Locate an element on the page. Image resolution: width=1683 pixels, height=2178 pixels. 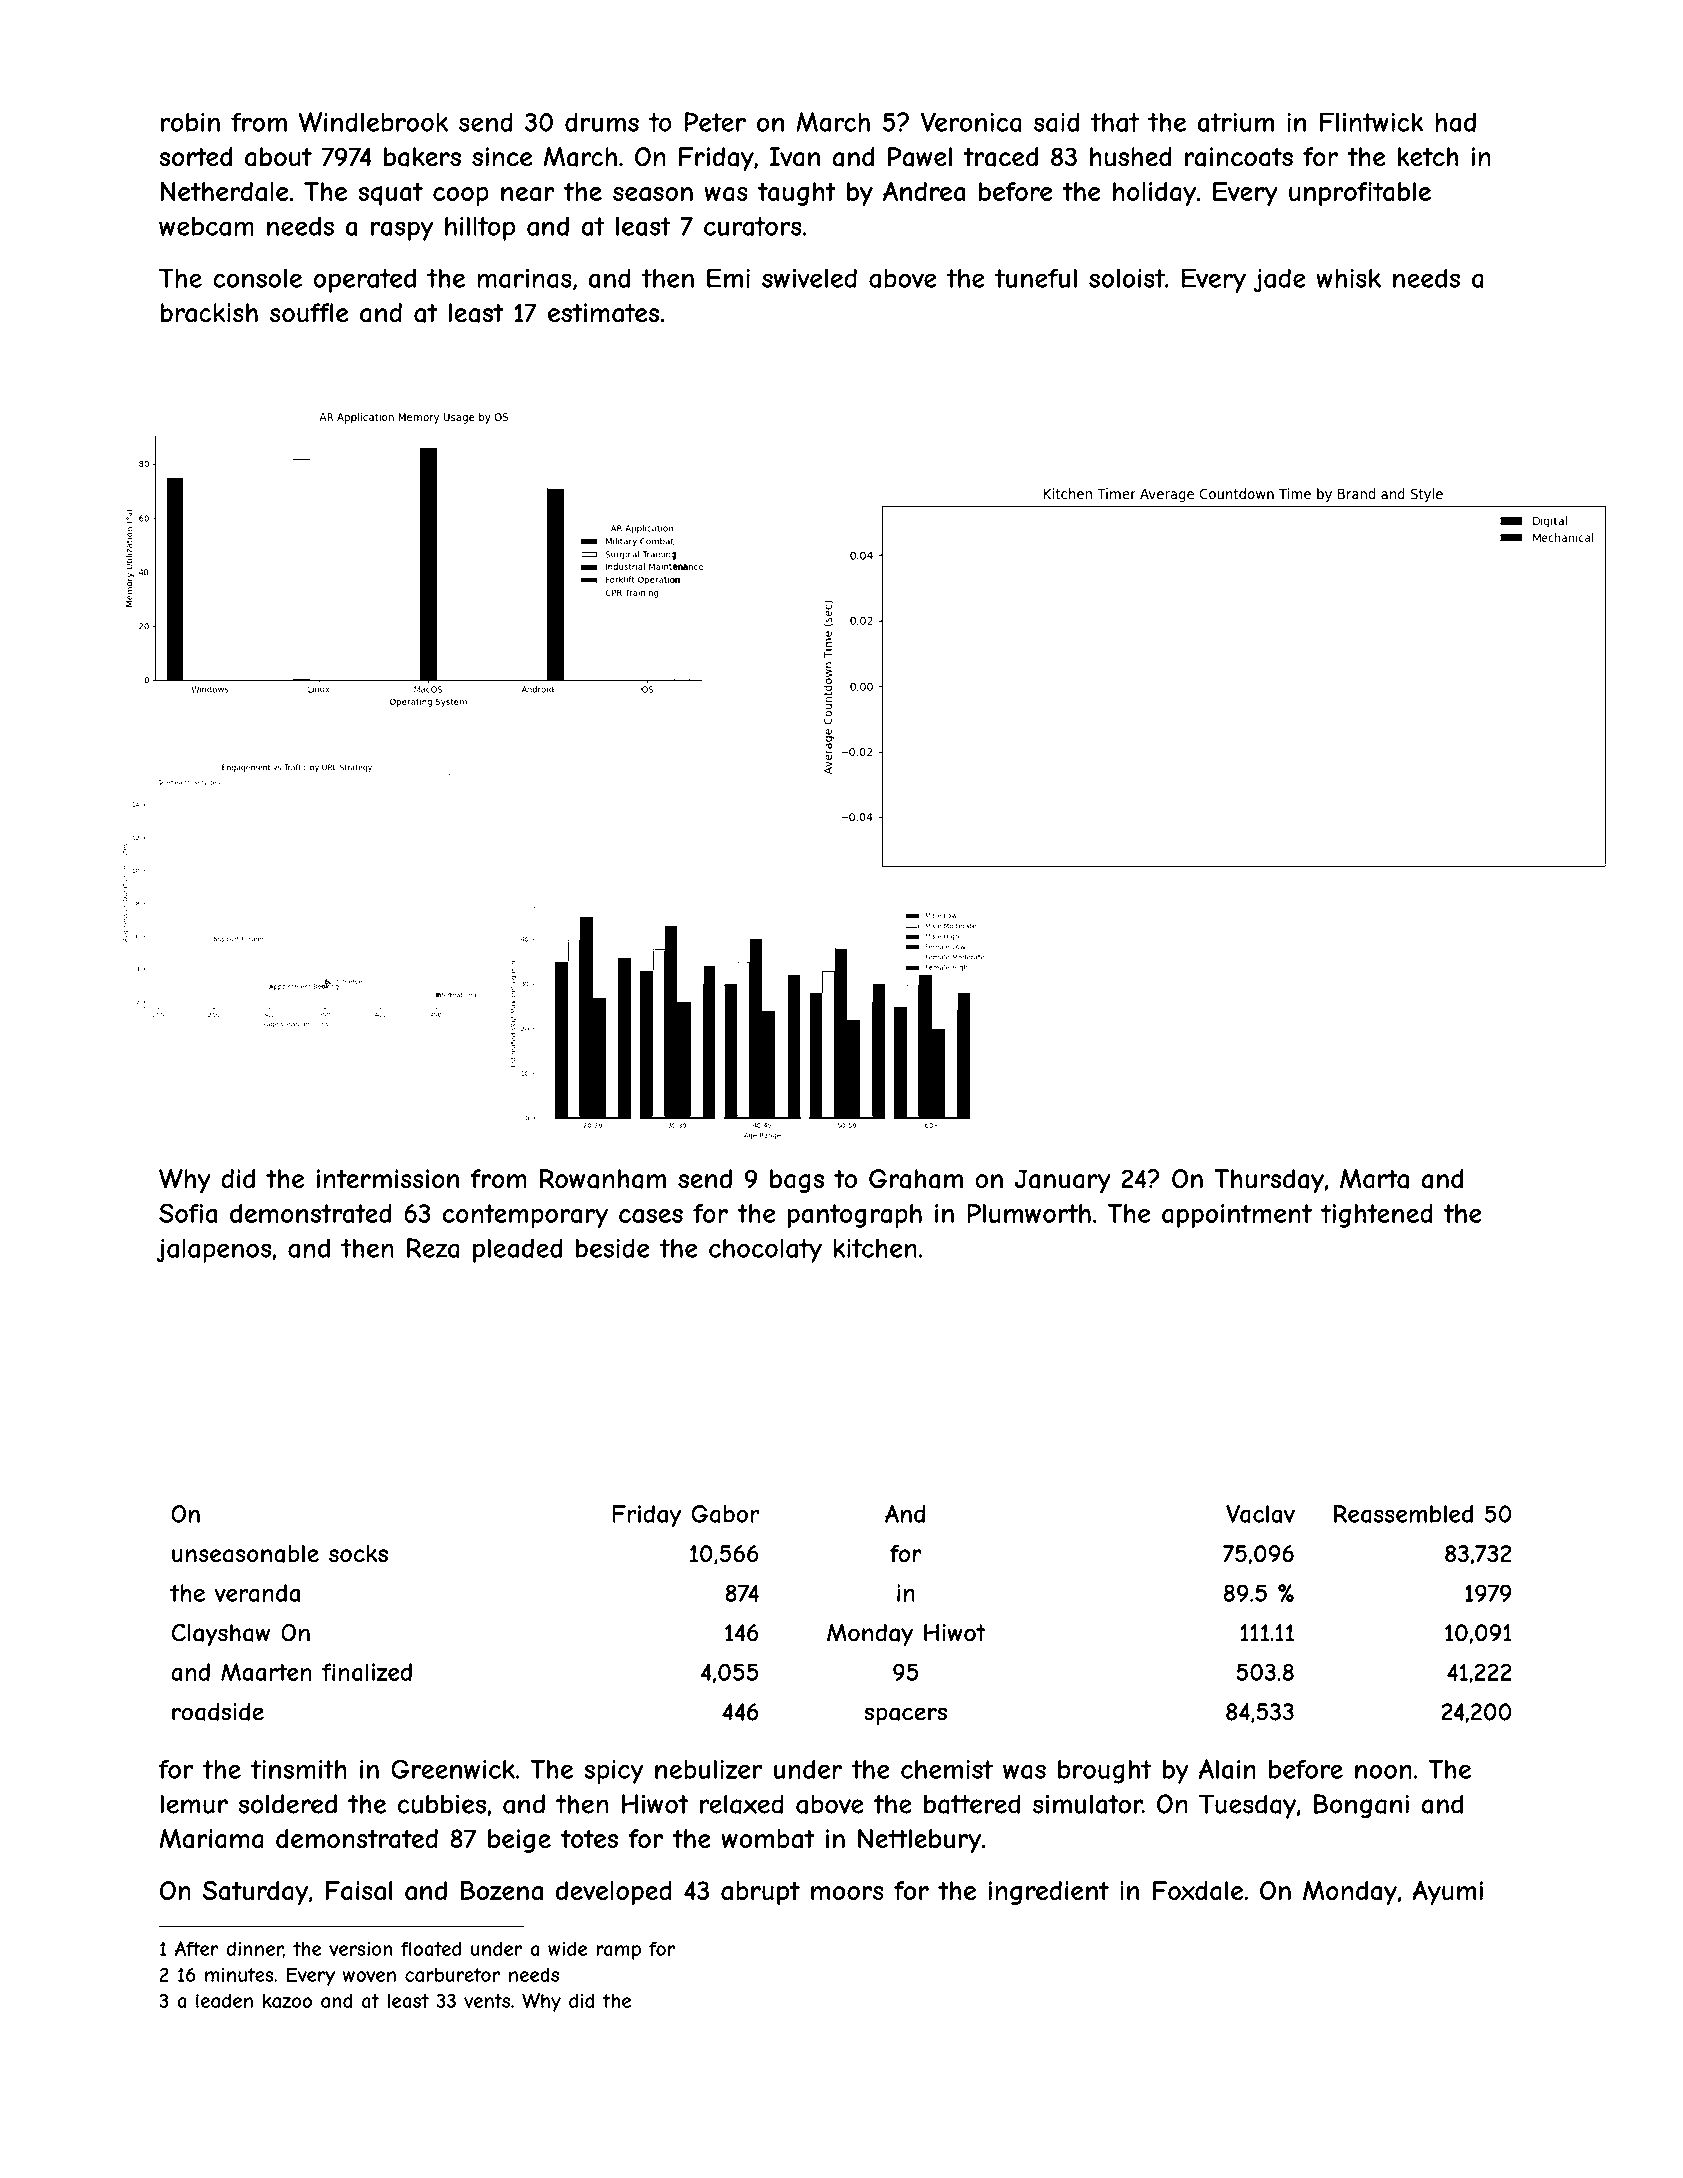
intermission is located at coordinates (388, 1179).
